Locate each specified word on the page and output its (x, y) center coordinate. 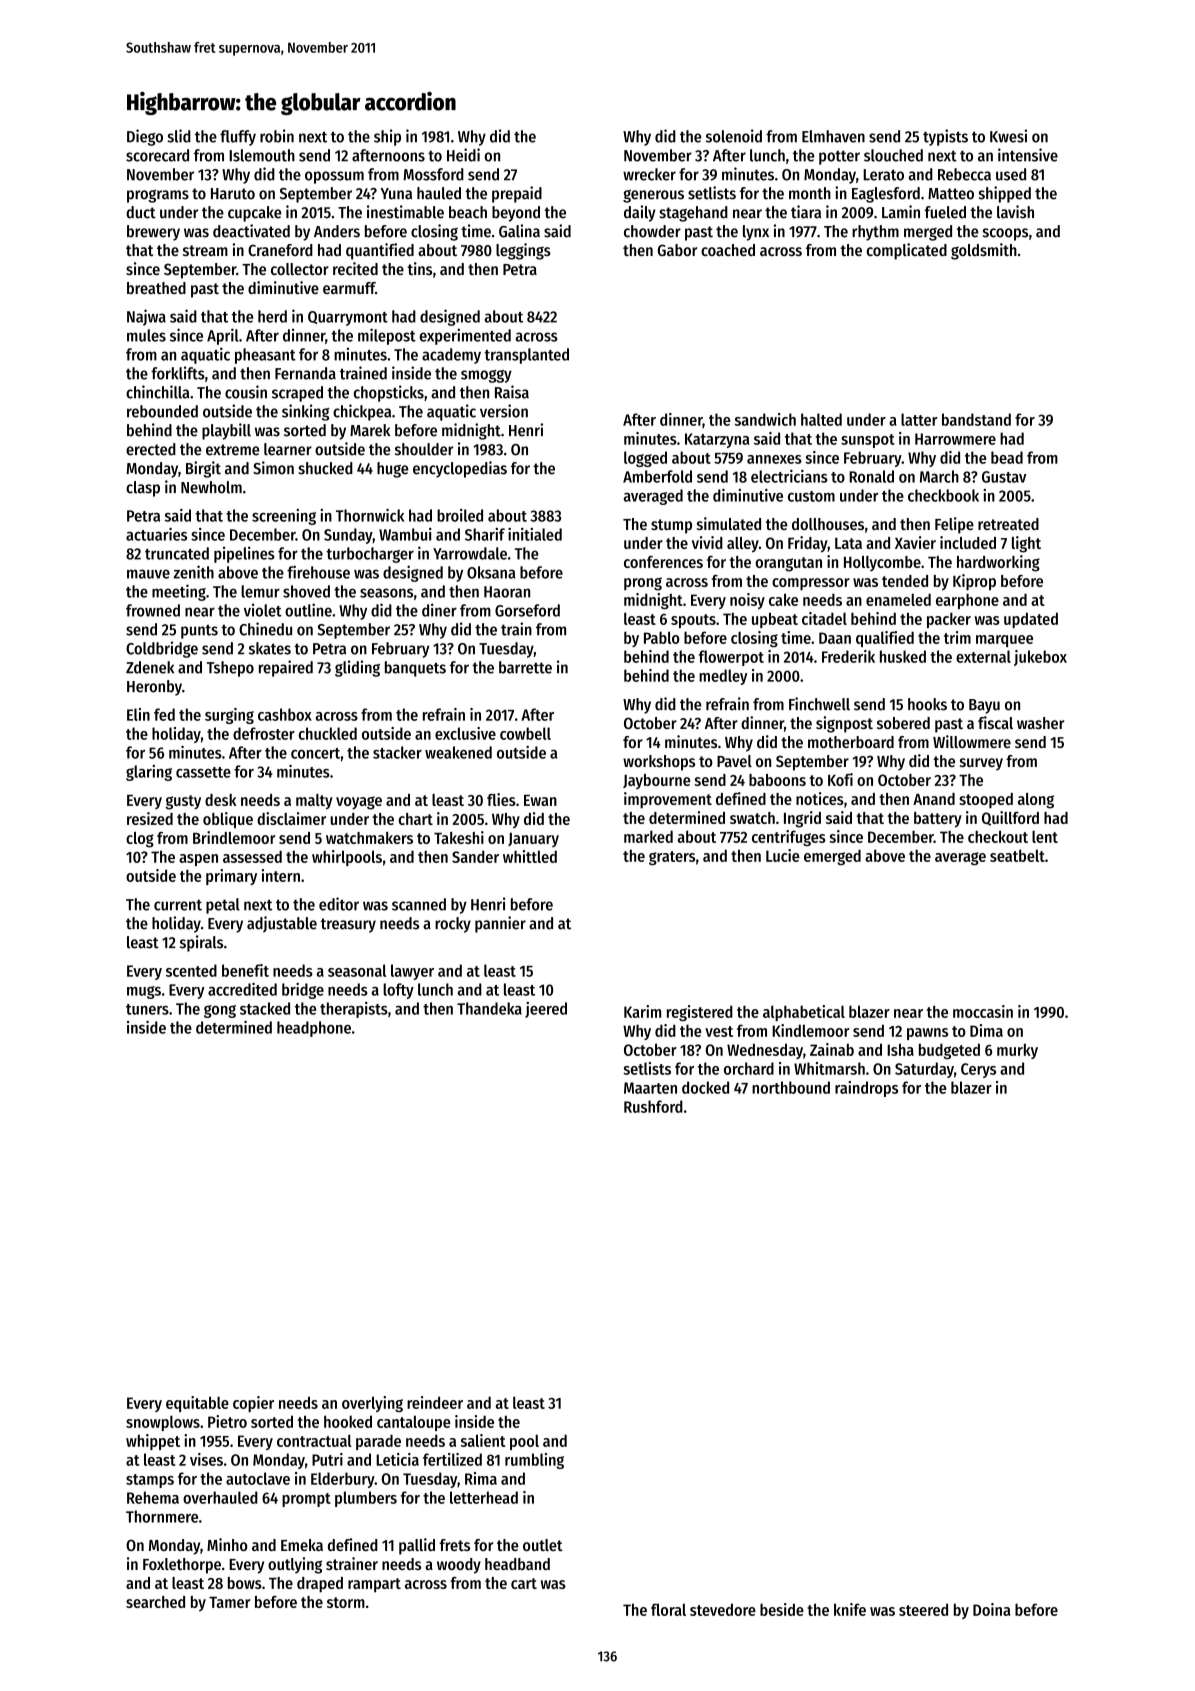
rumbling (534, 1461)
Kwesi (1008, 136)
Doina (991, 1609)
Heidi (463, 155)
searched (155, 1602)
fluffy (238, 138)
